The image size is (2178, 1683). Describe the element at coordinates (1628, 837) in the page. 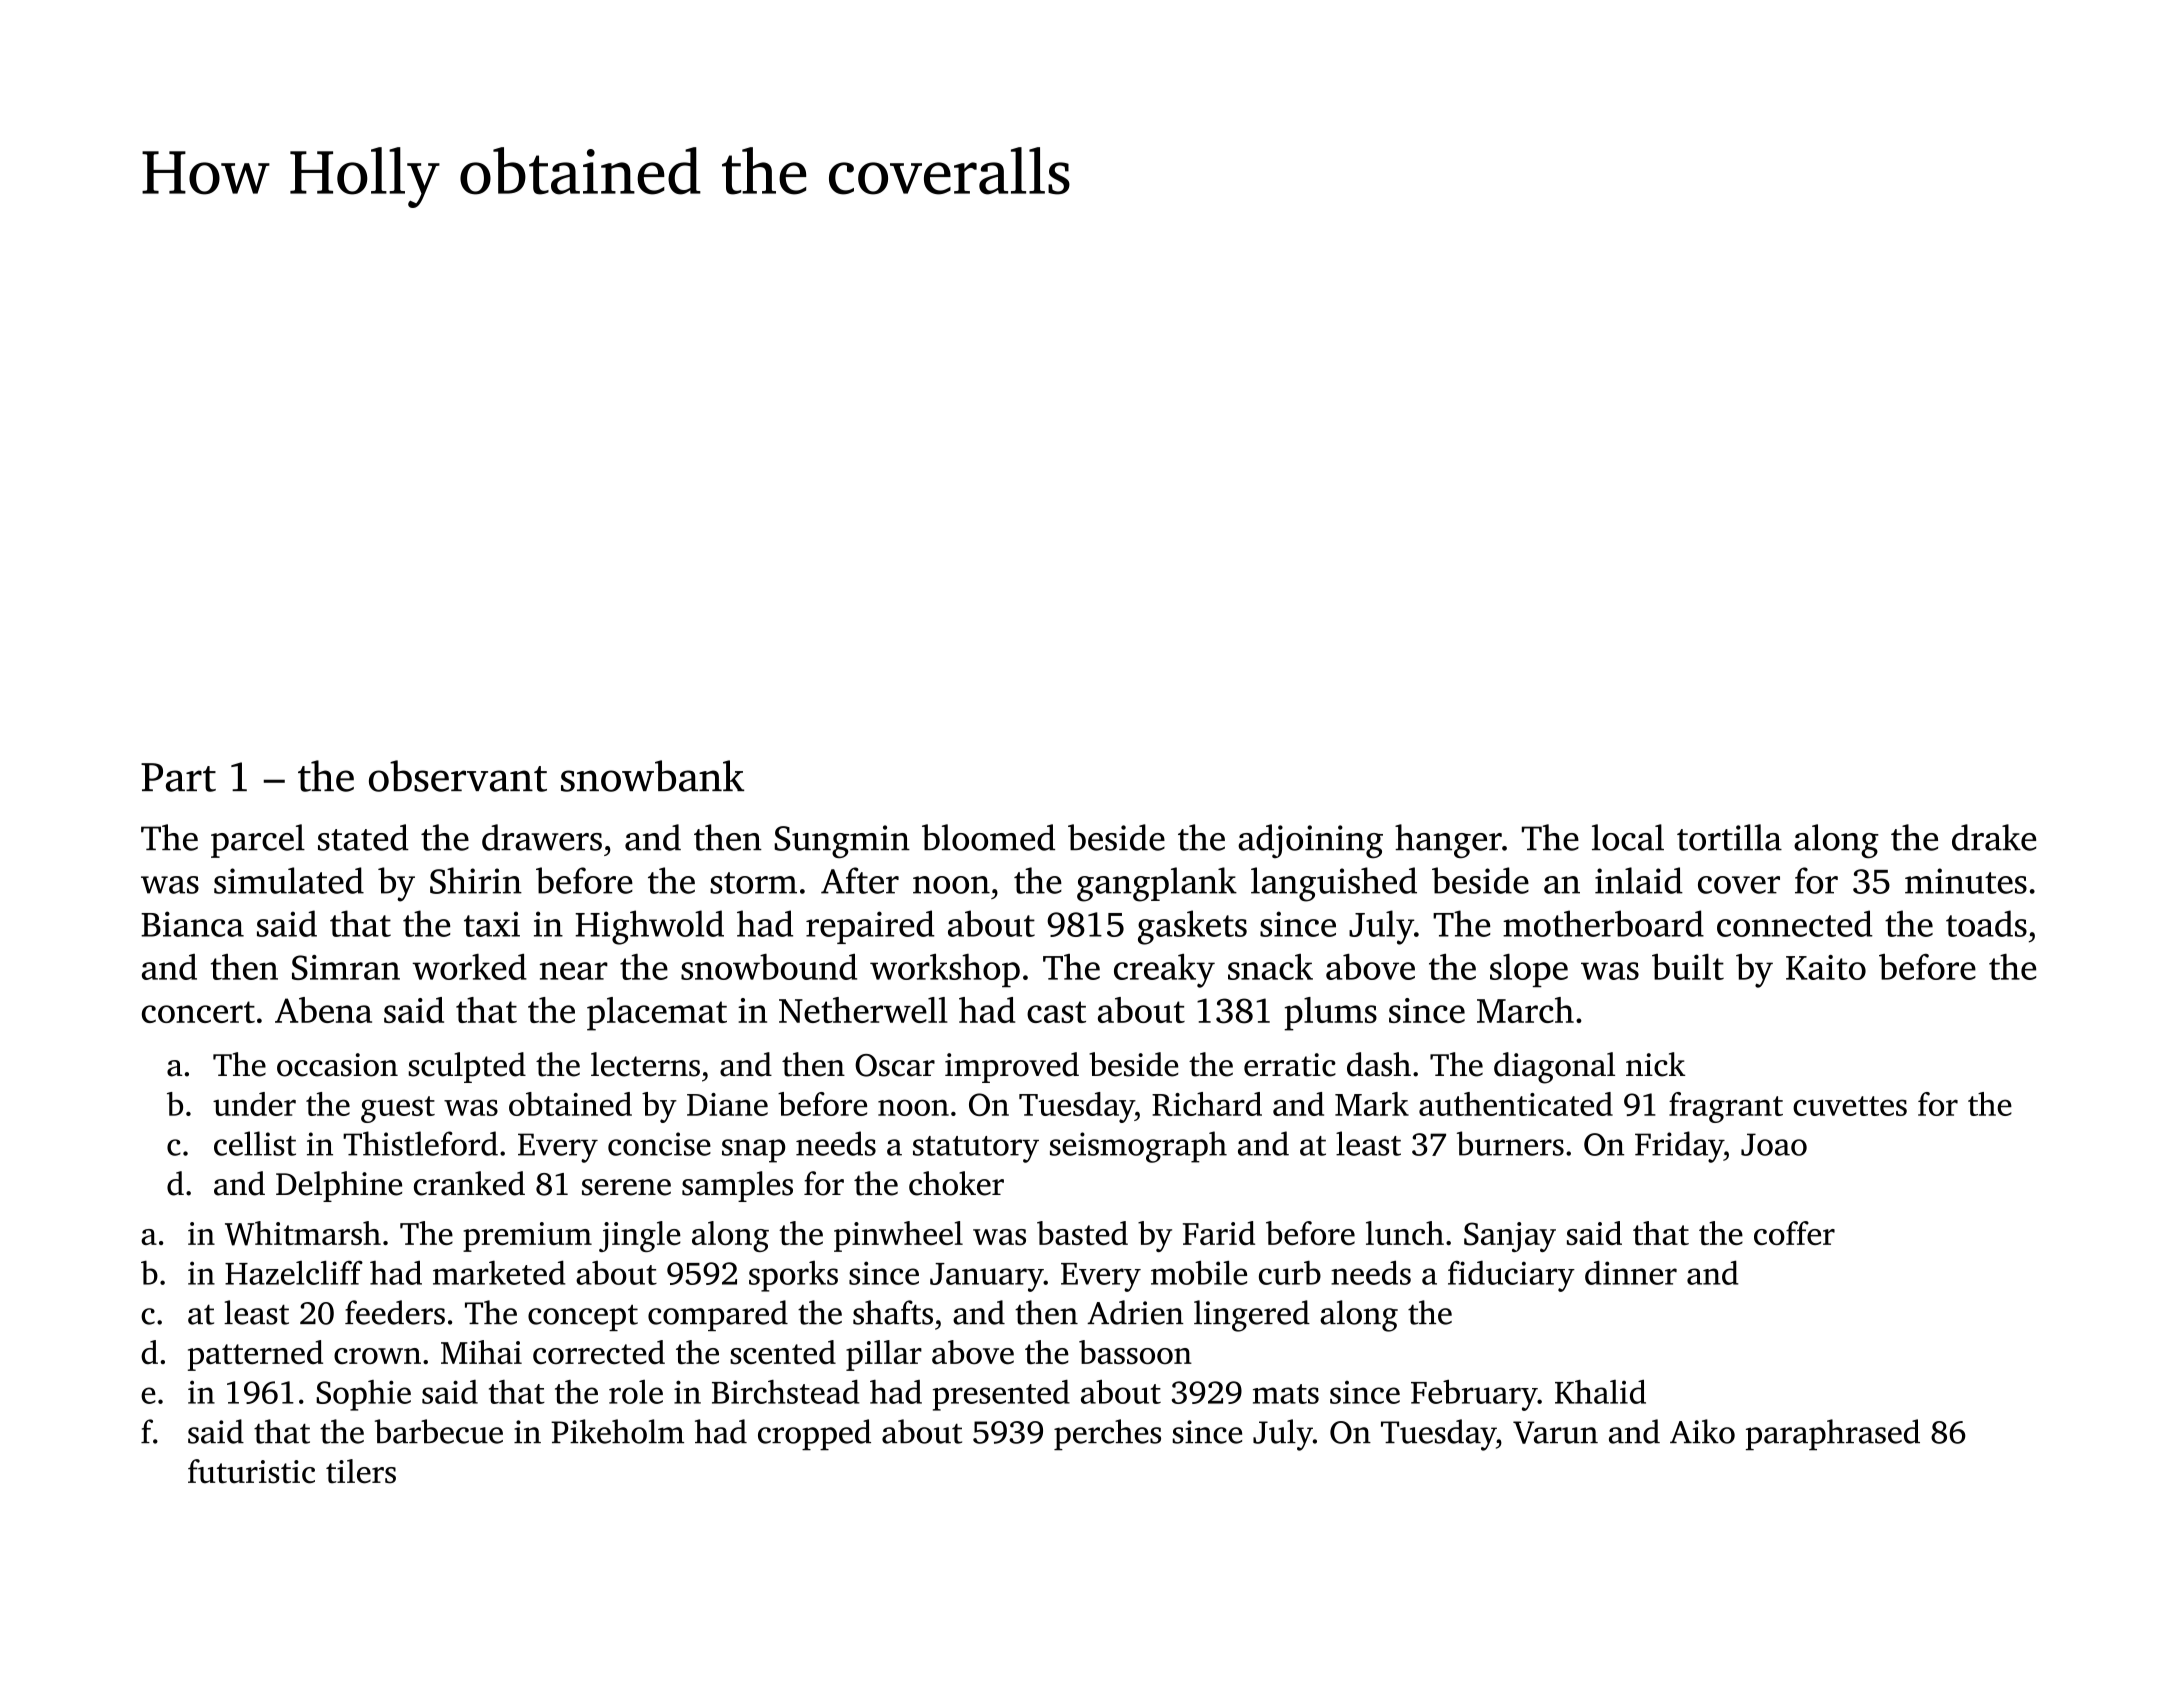

I see `local` at that location.
